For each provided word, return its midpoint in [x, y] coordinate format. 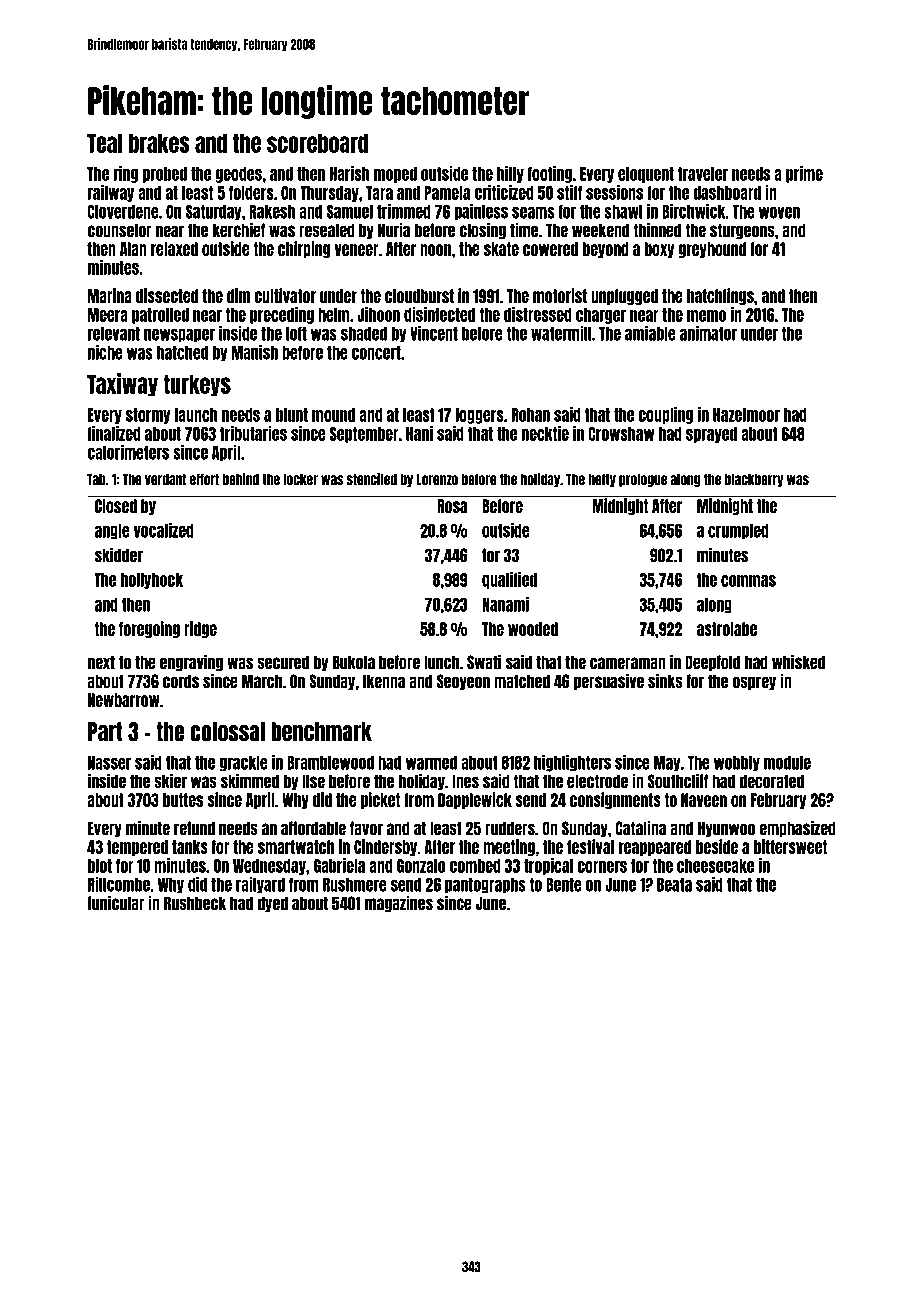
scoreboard [317, 143]
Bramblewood [330, 763]
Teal [104, 143]
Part [105, 732]
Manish [255, 352]
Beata [674, 885]
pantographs [485, 886]
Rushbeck [195, 903]
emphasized [797, 828]
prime [804, 174]
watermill [561, 333]
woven [779, 213]
